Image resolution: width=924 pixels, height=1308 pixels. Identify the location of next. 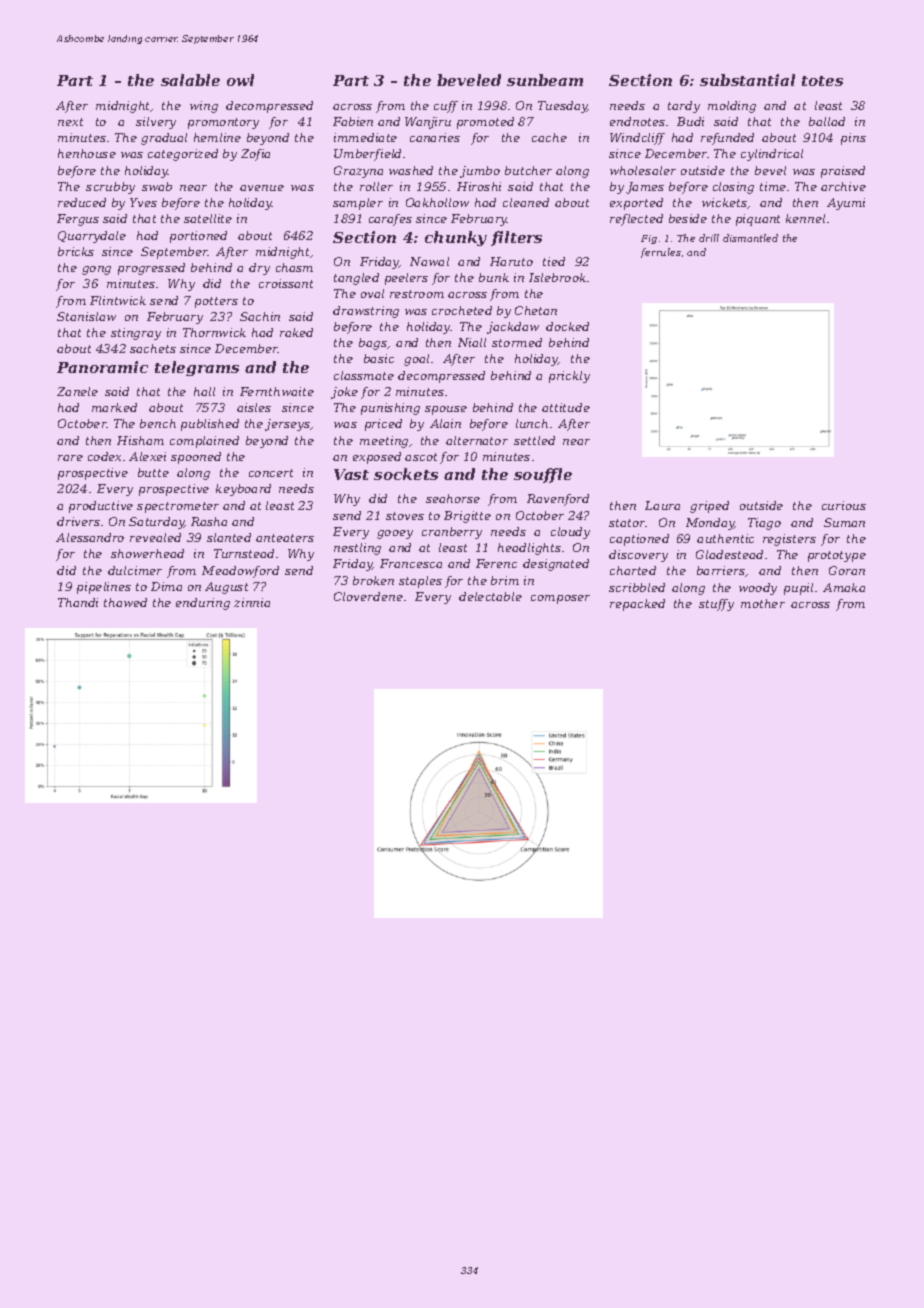
(70, 122).
